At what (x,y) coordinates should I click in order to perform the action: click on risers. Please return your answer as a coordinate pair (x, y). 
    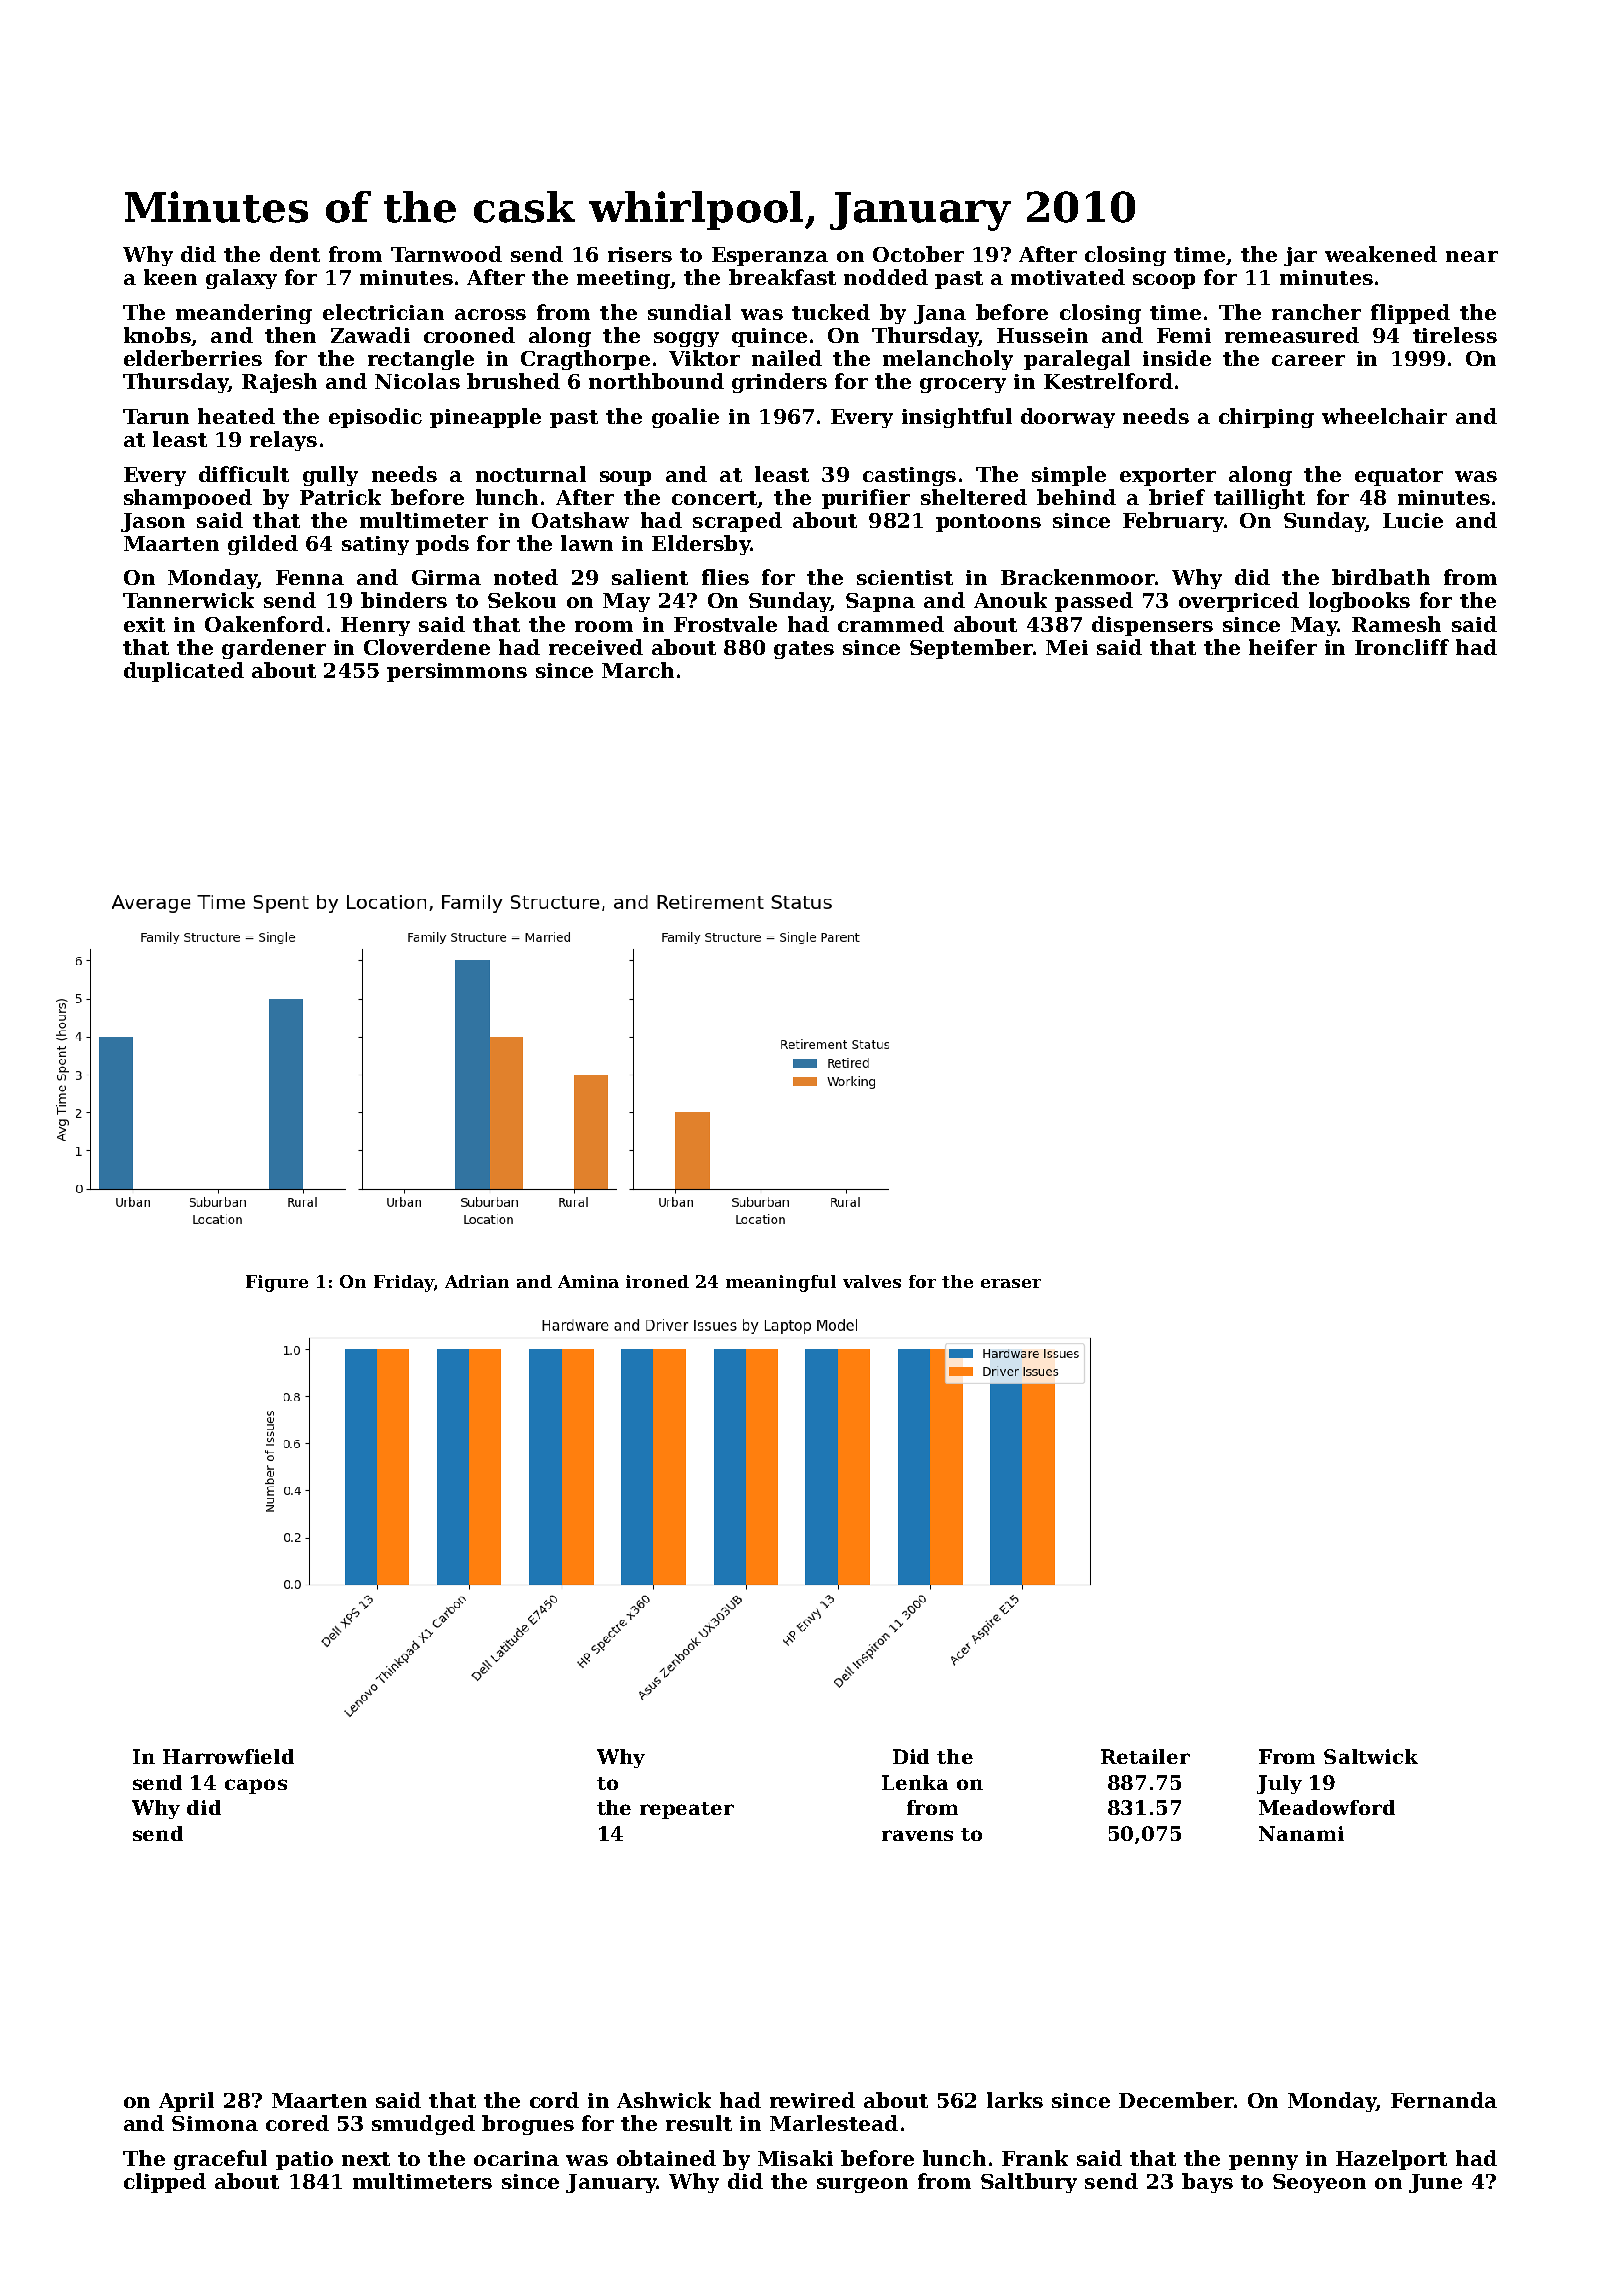
    Looking at the image, I should click on (640, 254).
